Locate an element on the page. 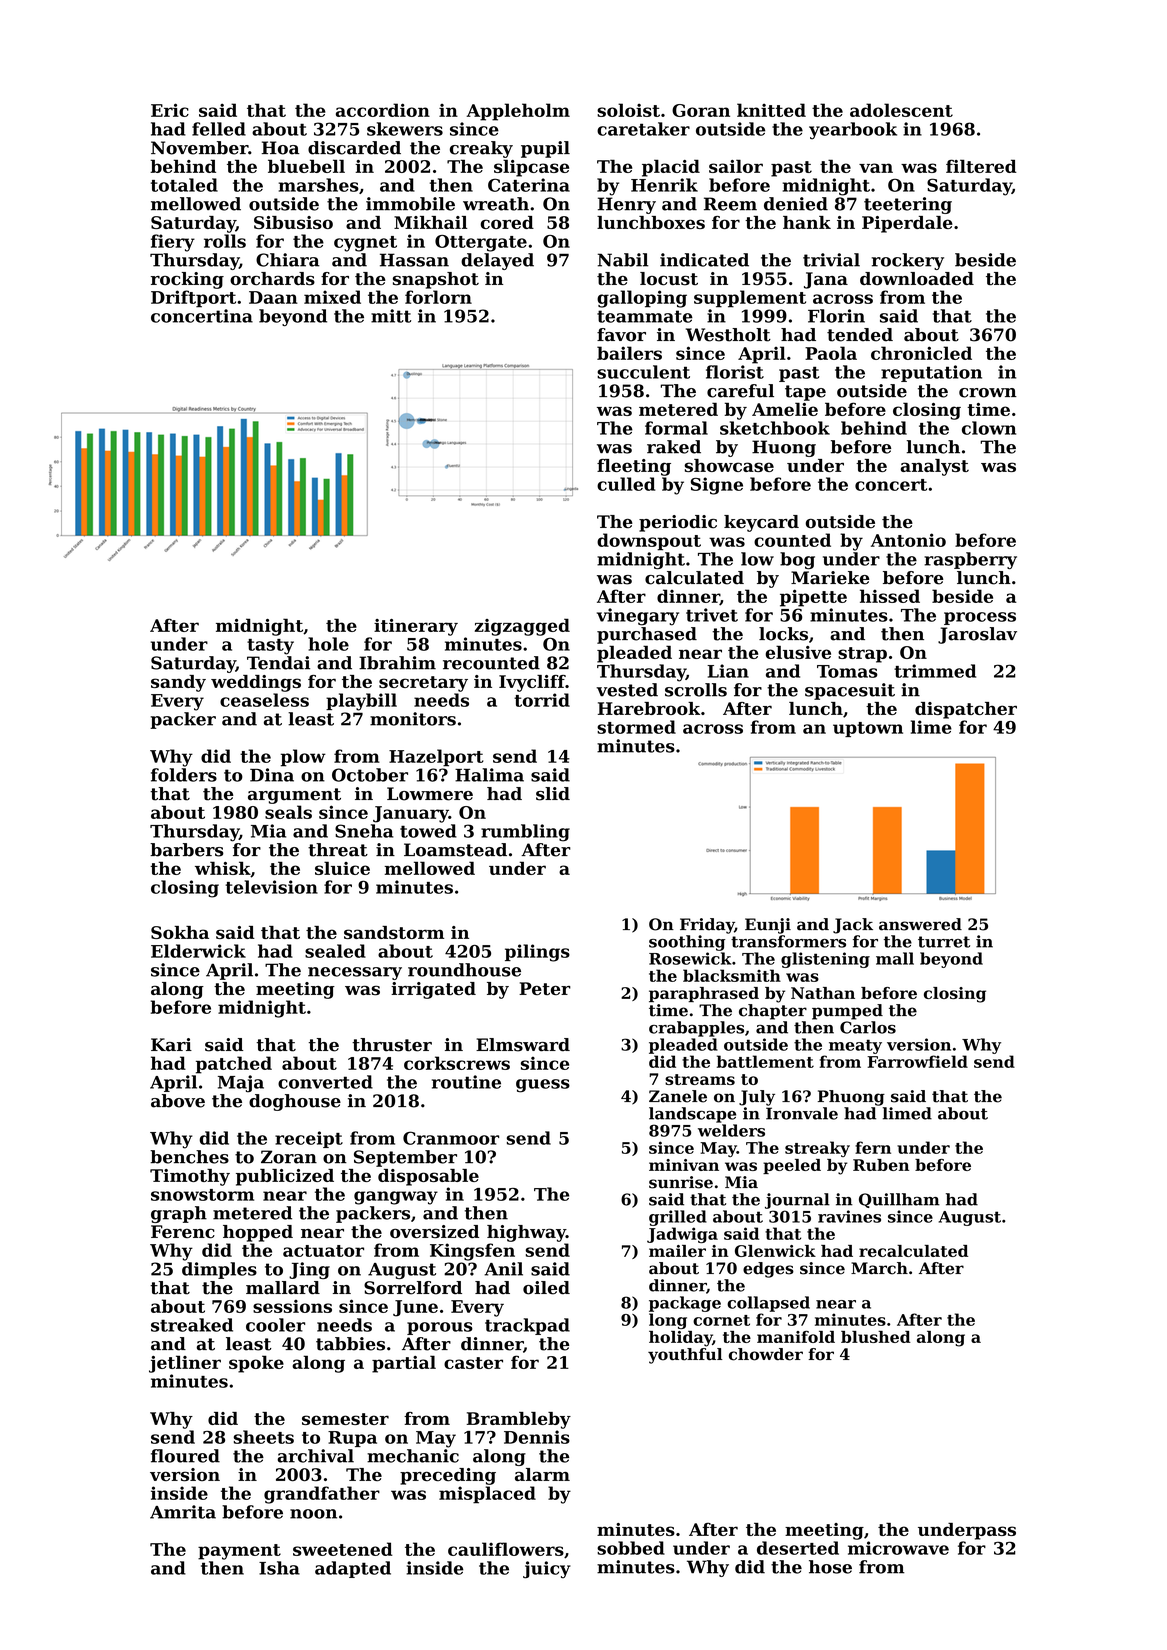 The width and height of the page is (1167, 1650). juicy is located at coordinates (547, 1570).
